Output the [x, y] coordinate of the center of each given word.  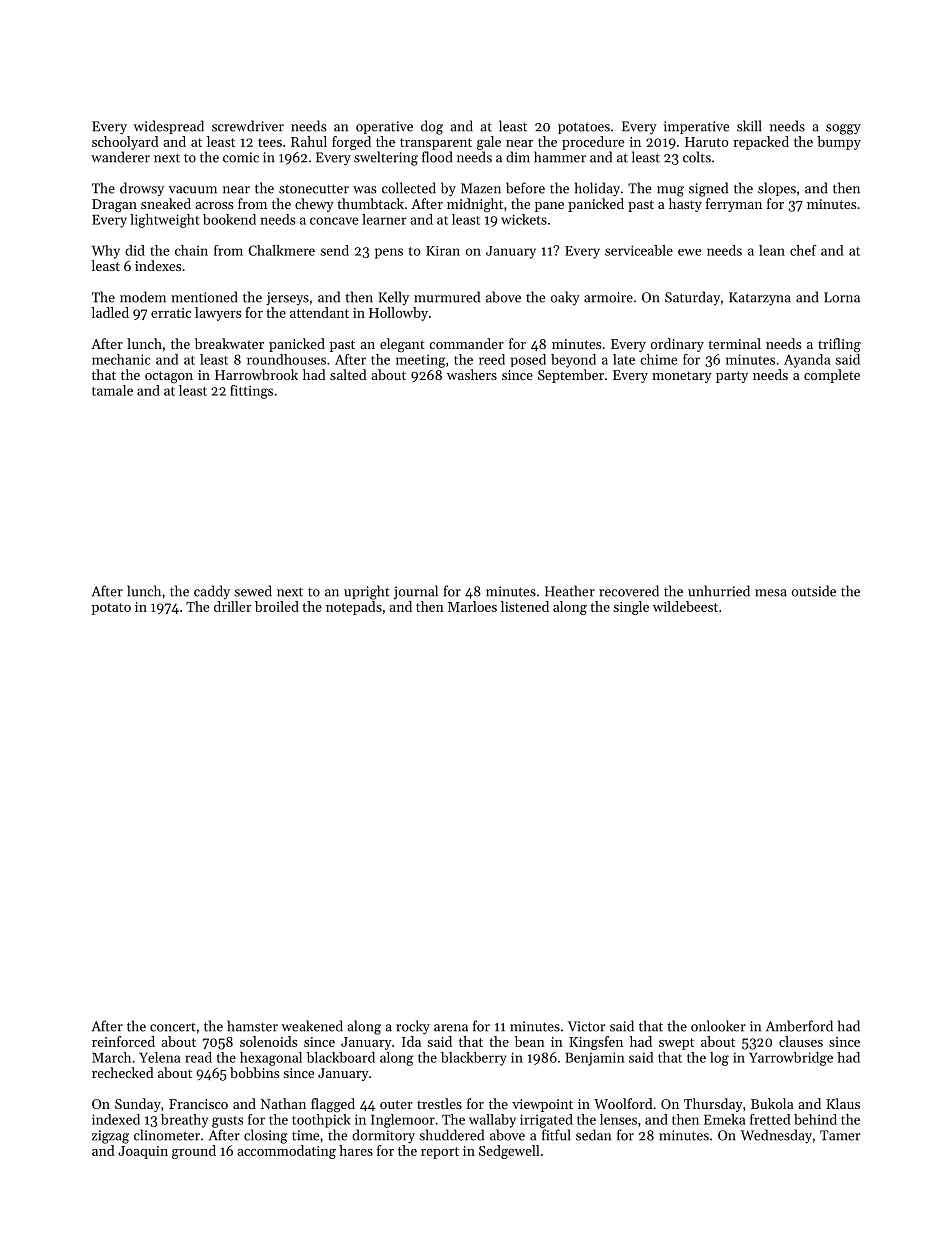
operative [384, 127]
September [571, 376]
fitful [556, 1135]
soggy [843, 129]
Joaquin [143, 1152]
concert [173, 1027]
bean [530, 1041]
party [732, 377]
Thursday [713, 1105]
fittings [251, 392]
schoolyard [125, 143]
